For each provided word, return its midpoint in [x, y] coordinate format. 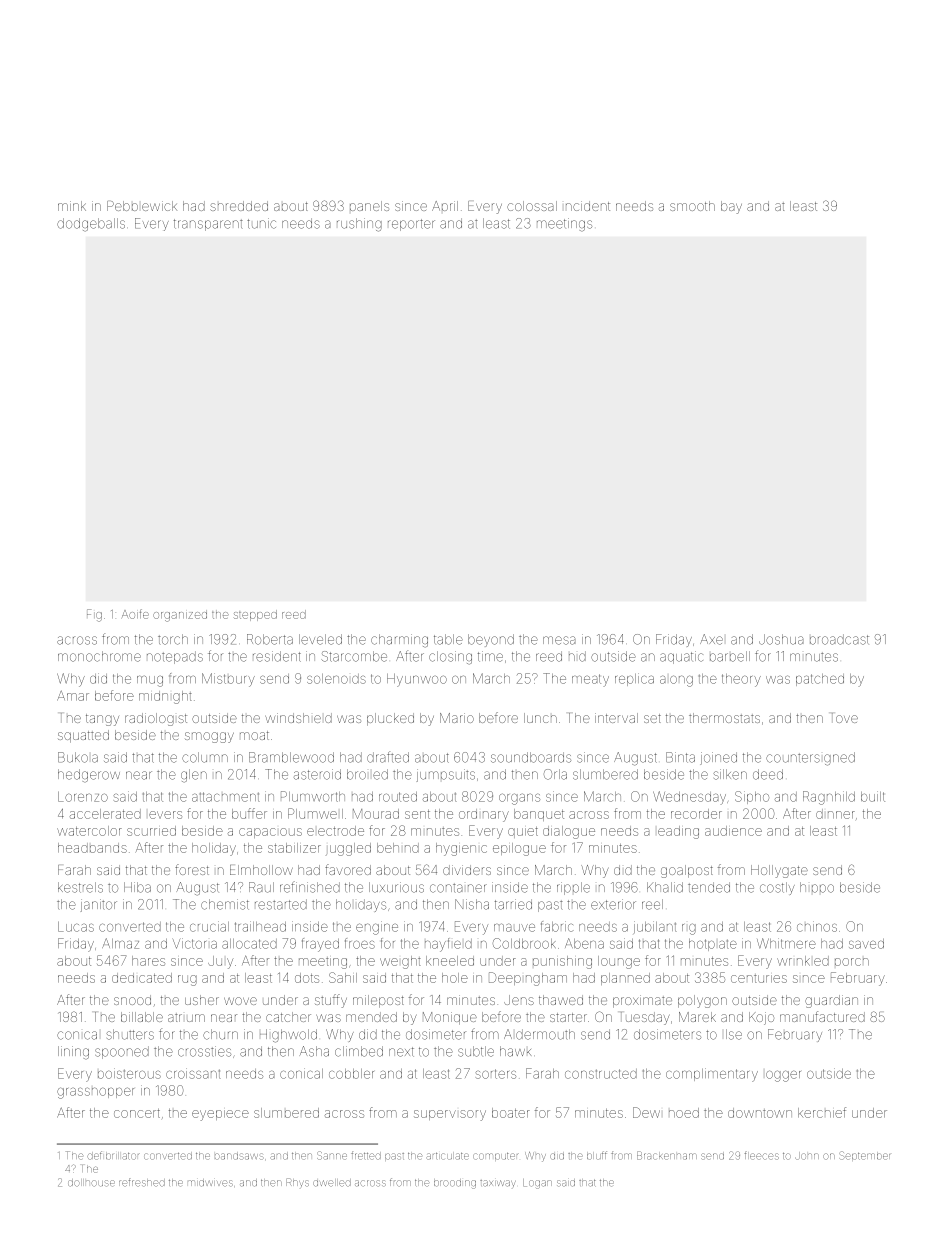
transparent [208, 225]
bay [731, 207]
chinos [817, 926]
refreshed [142, 1182]
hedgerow [89, 775]
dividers [467, 870]
